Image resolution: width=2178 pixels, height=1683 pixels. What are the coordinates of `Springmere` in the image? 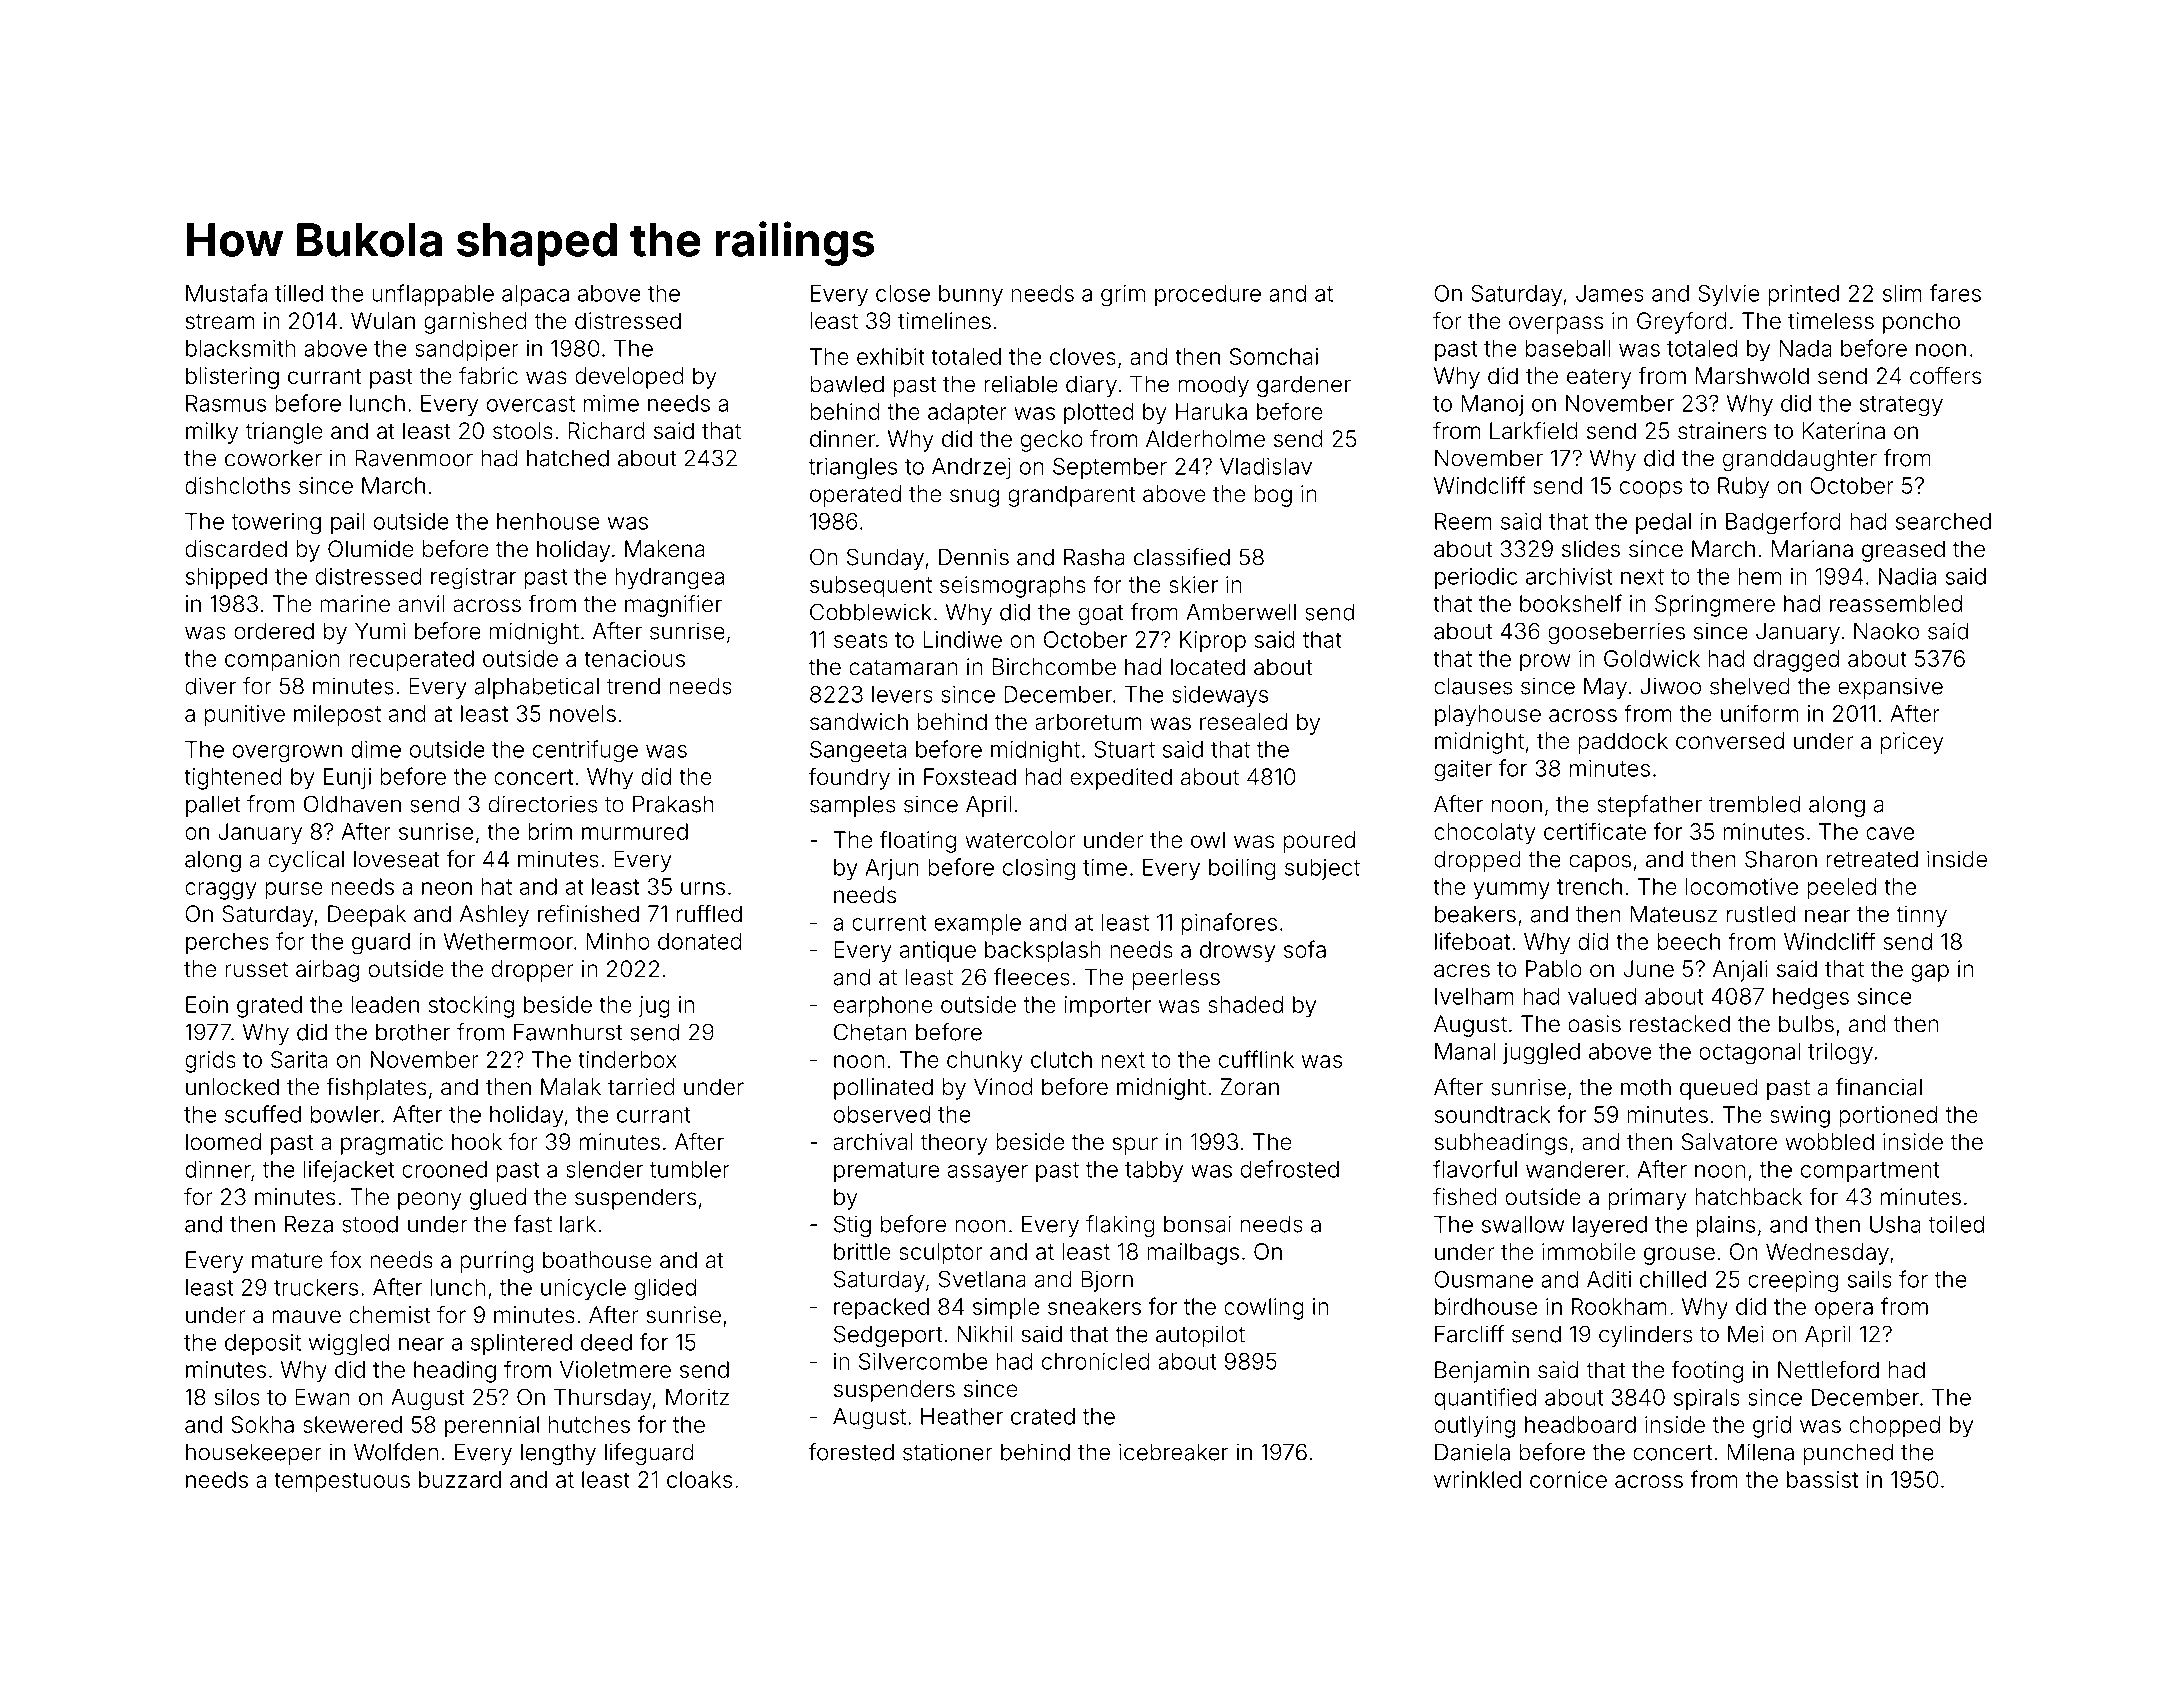 It's located at (1715, 606).
